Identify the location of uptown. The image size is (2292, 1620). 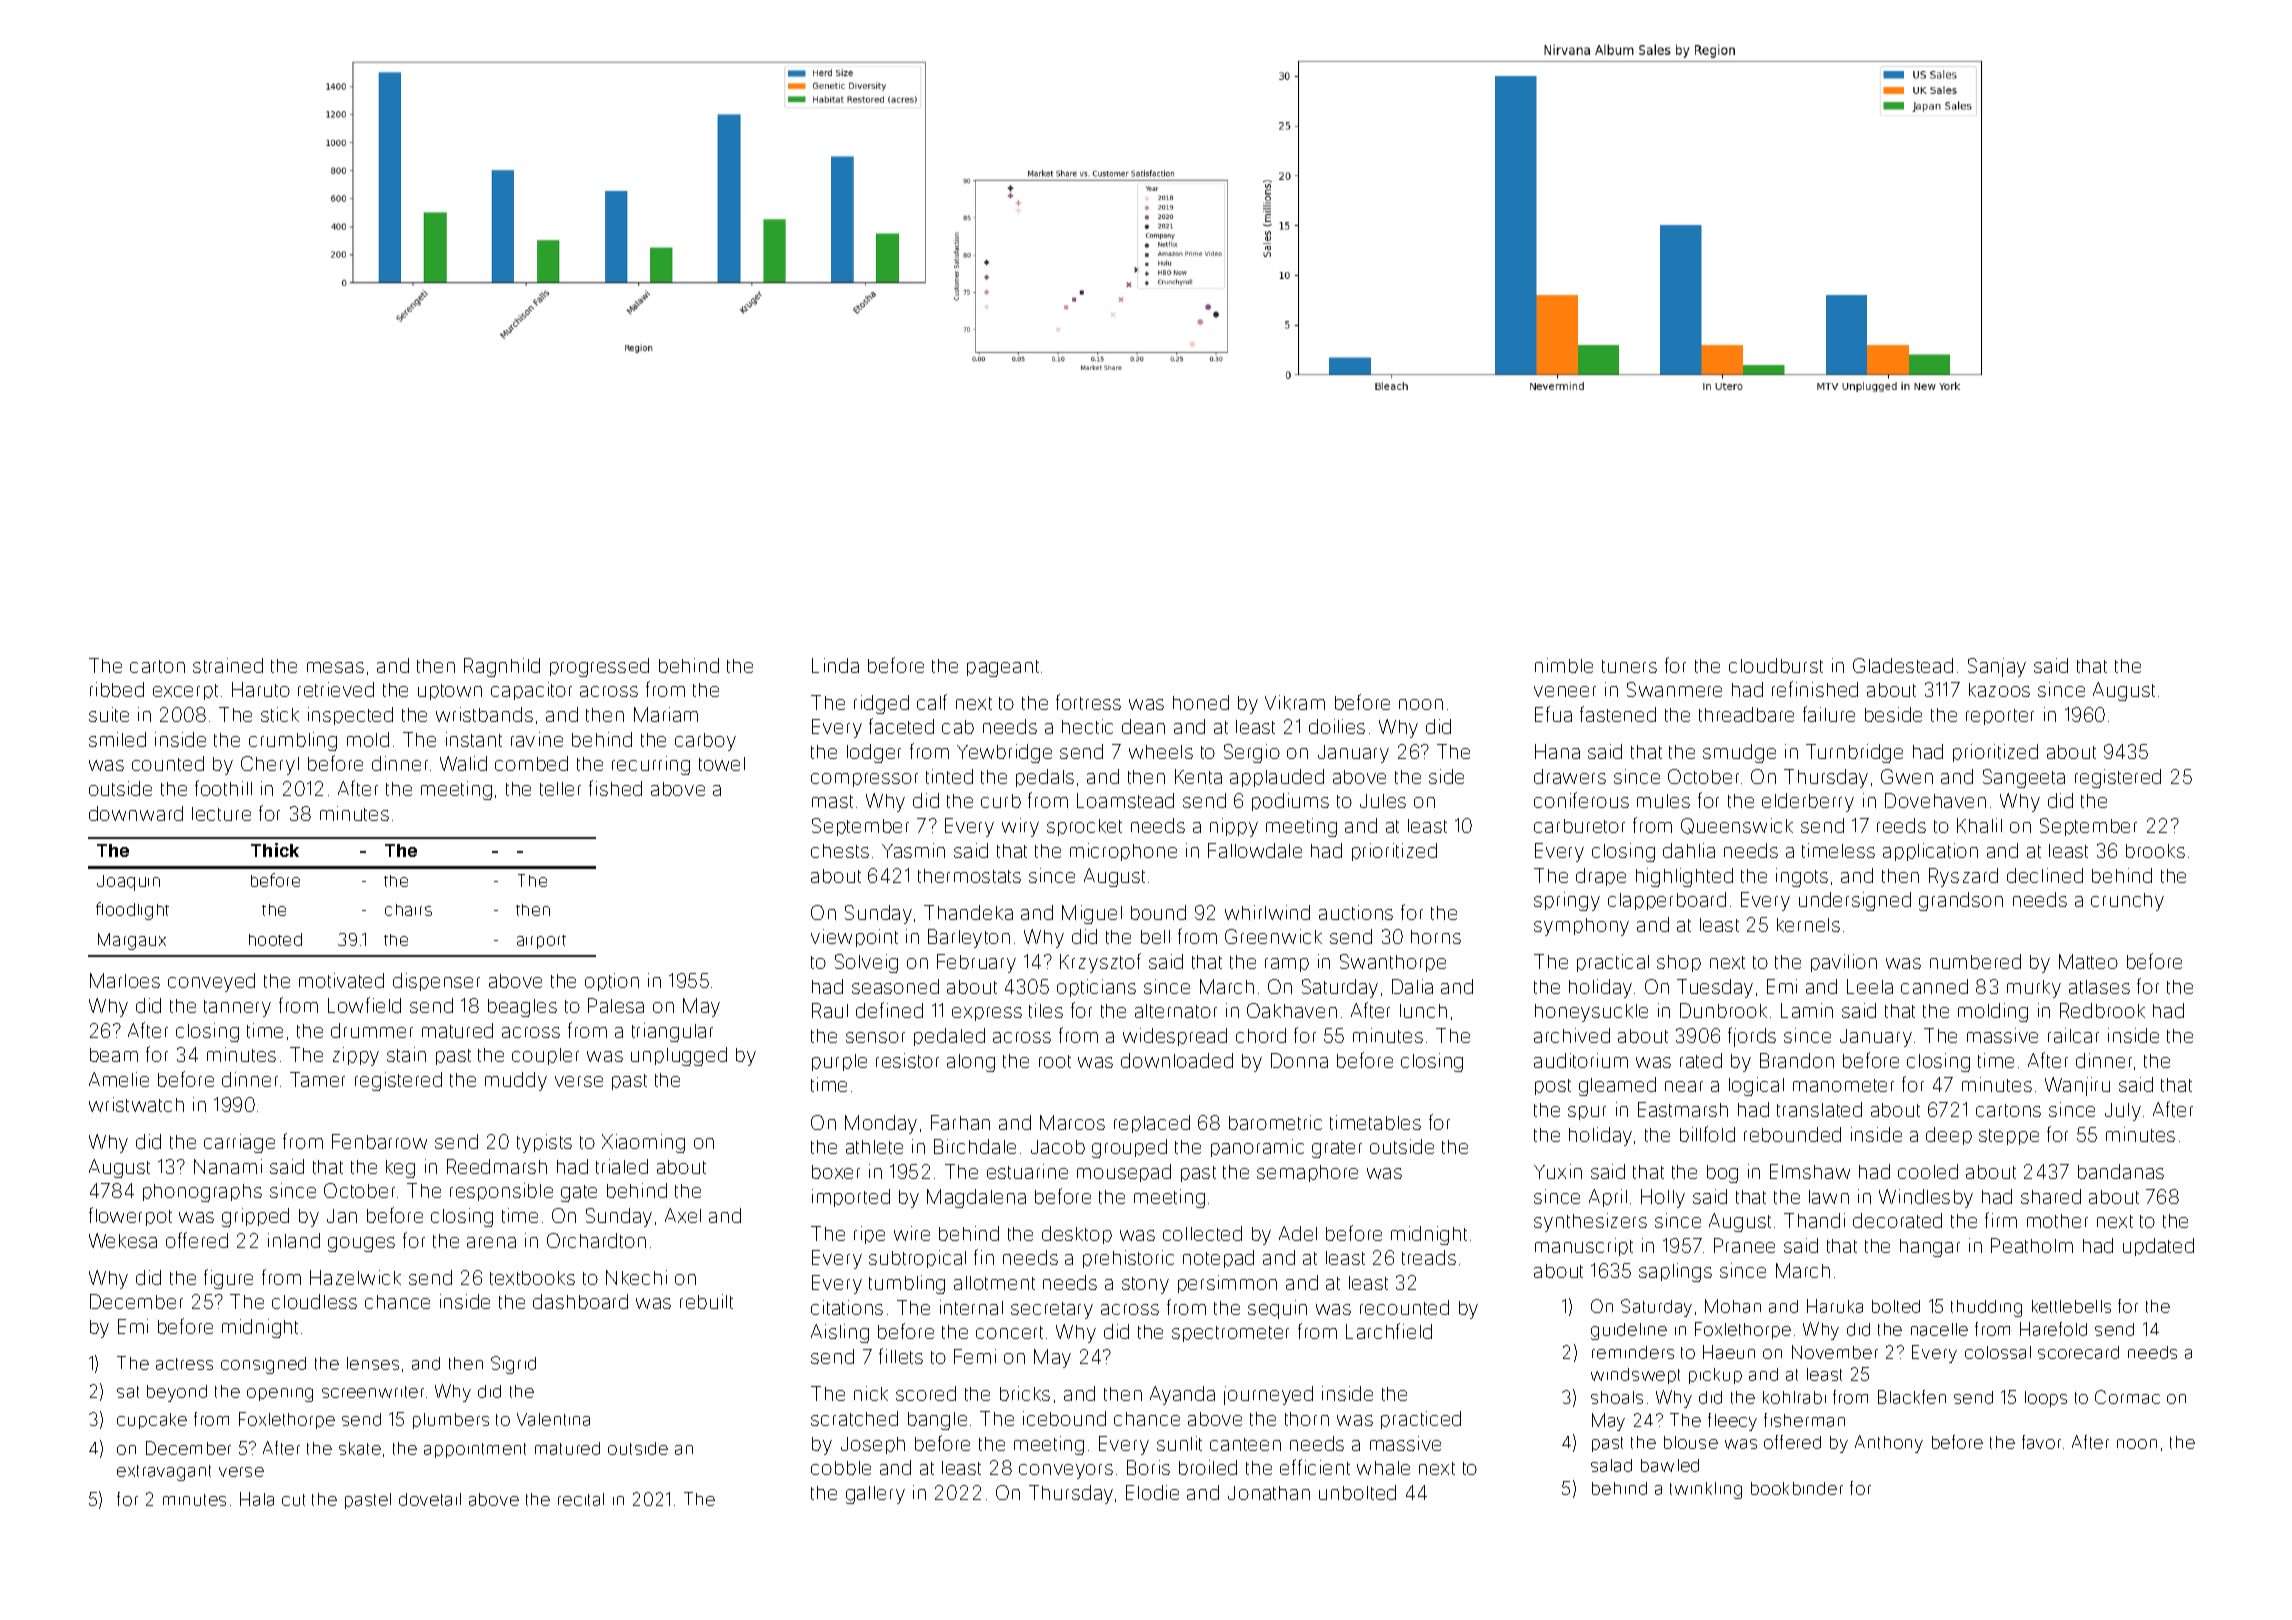
(450, 692).
